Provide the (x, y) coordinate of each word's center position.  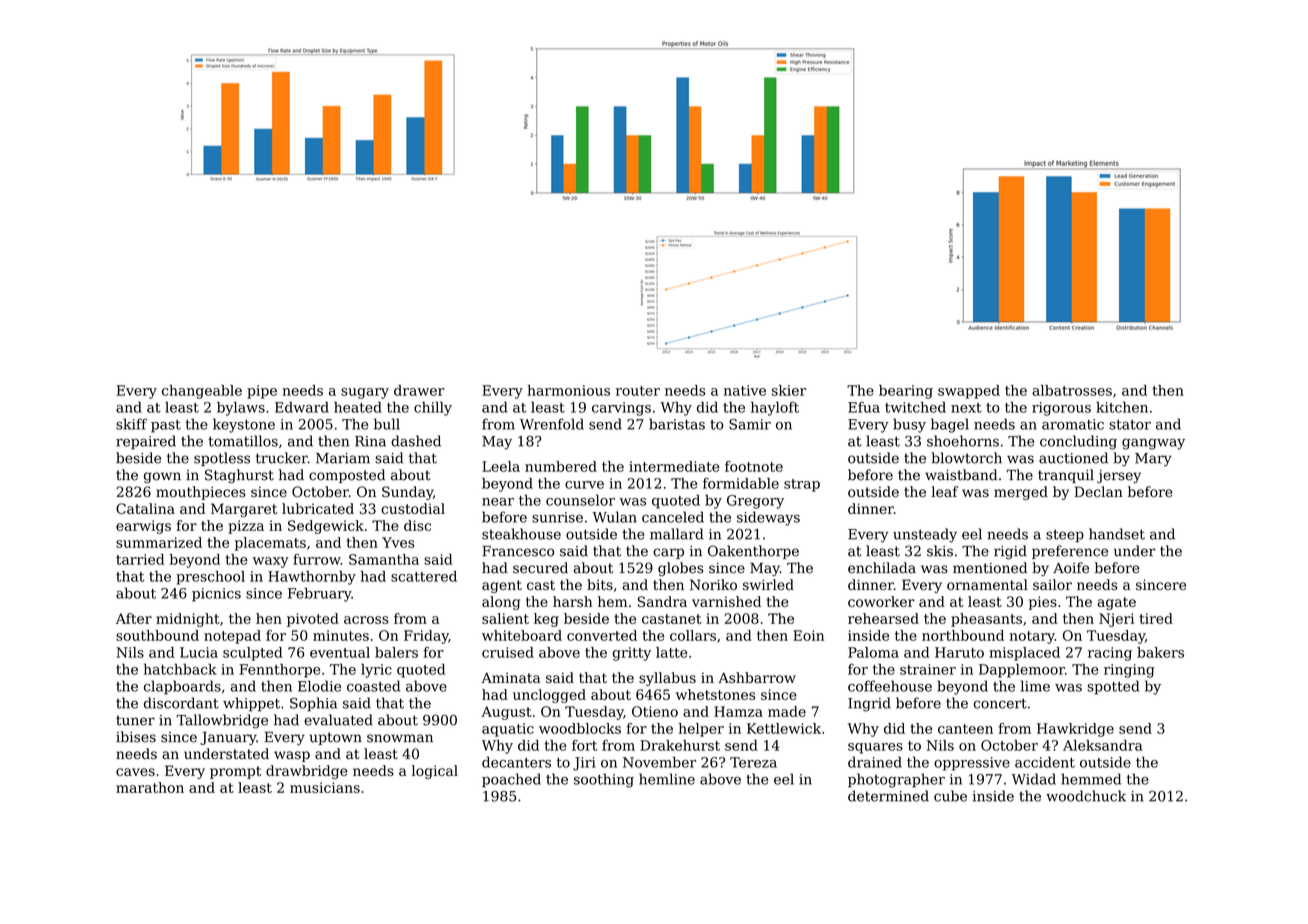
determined (888, 796)
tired (1156, 618)
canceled (673, 517)
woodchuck (1086, 796)
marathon (150, 787)
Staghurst (239, 476)
